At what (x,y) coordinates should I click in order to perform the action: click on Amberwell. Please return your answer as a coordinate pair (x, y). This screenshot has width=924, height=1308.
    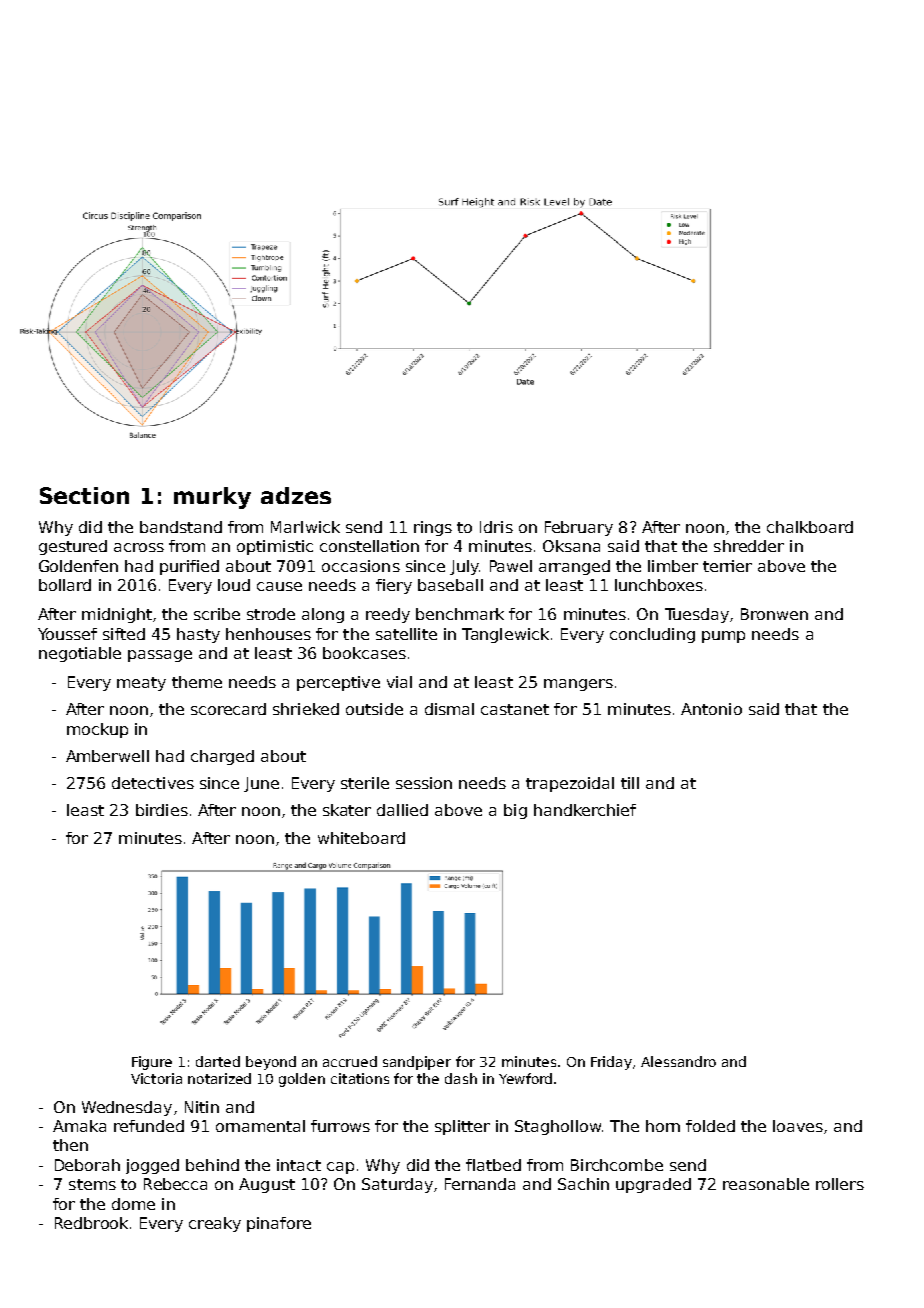
    Looking at the image, I should click on (107, 756).
